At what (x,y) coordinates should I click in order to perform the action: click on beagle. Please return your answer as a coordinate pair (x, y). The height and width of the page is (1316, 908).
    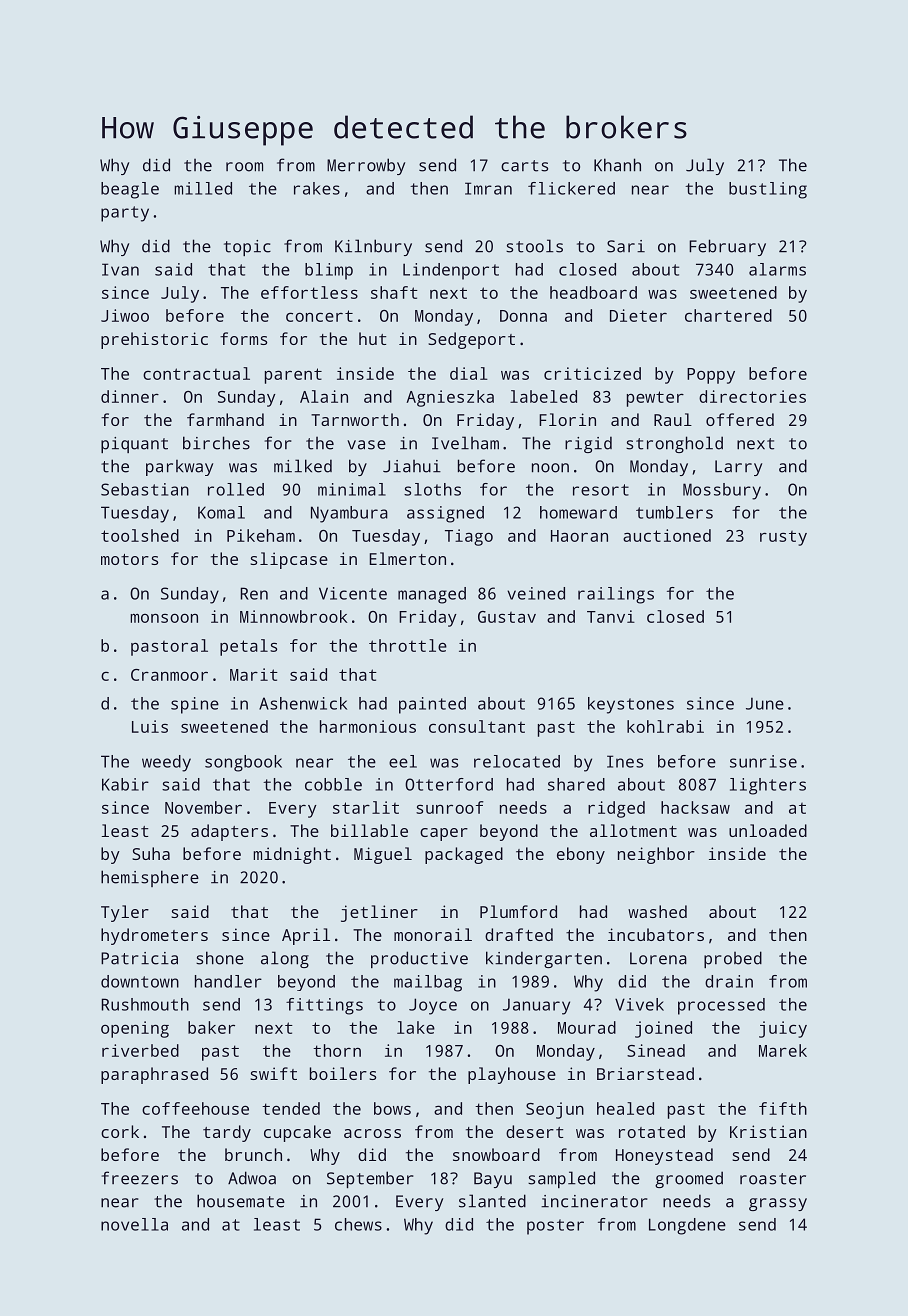
    Looking at the image, I should click on (130, 190).
